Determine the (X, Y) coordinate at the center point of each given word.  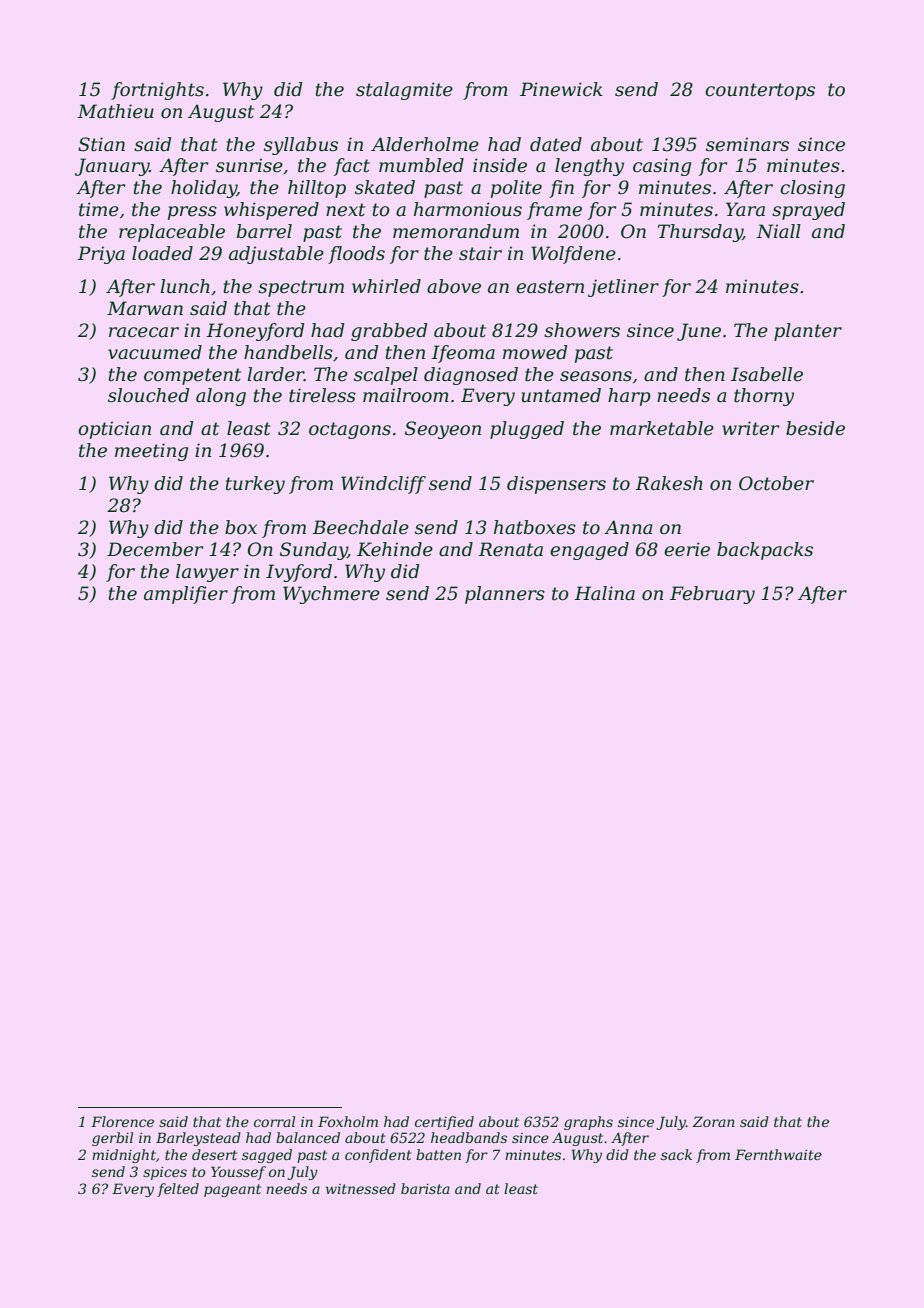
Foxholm (348, 1121)
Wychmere (331, 595)
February (712, 595)
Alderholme (425, 144)
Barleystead (198, 1139)
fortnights (157, 91)
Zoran (713, 1121)
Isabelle (767, 374)
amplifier (186, 595)
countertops (760, 91)
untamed (561, 395)
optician (114, 430)
